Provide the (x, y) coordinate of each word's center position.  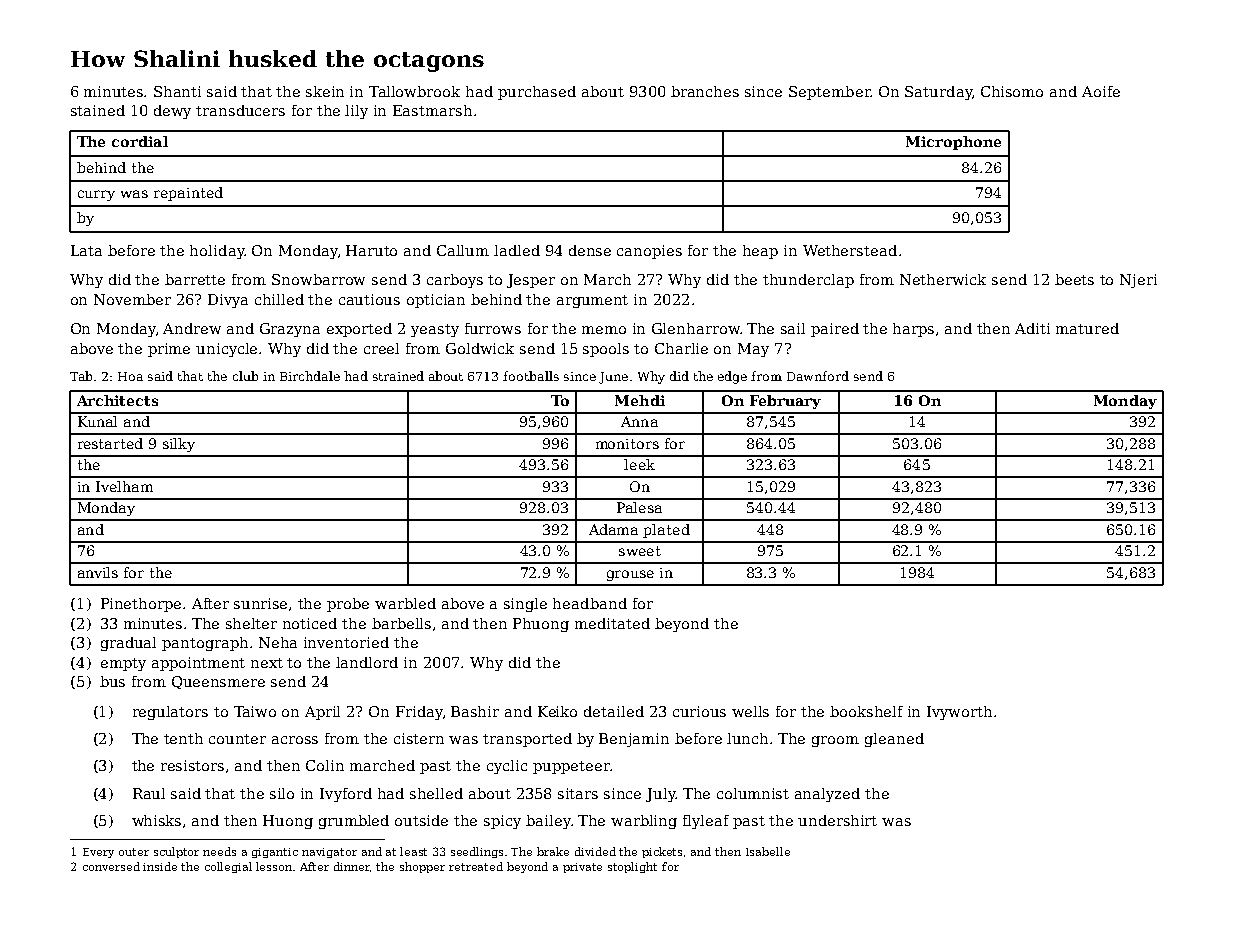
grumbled (354, 822)
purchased (537, 93)
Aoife (1101, 91)
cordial (140, 141)
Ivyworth (959, 713)
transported (527, 740)
